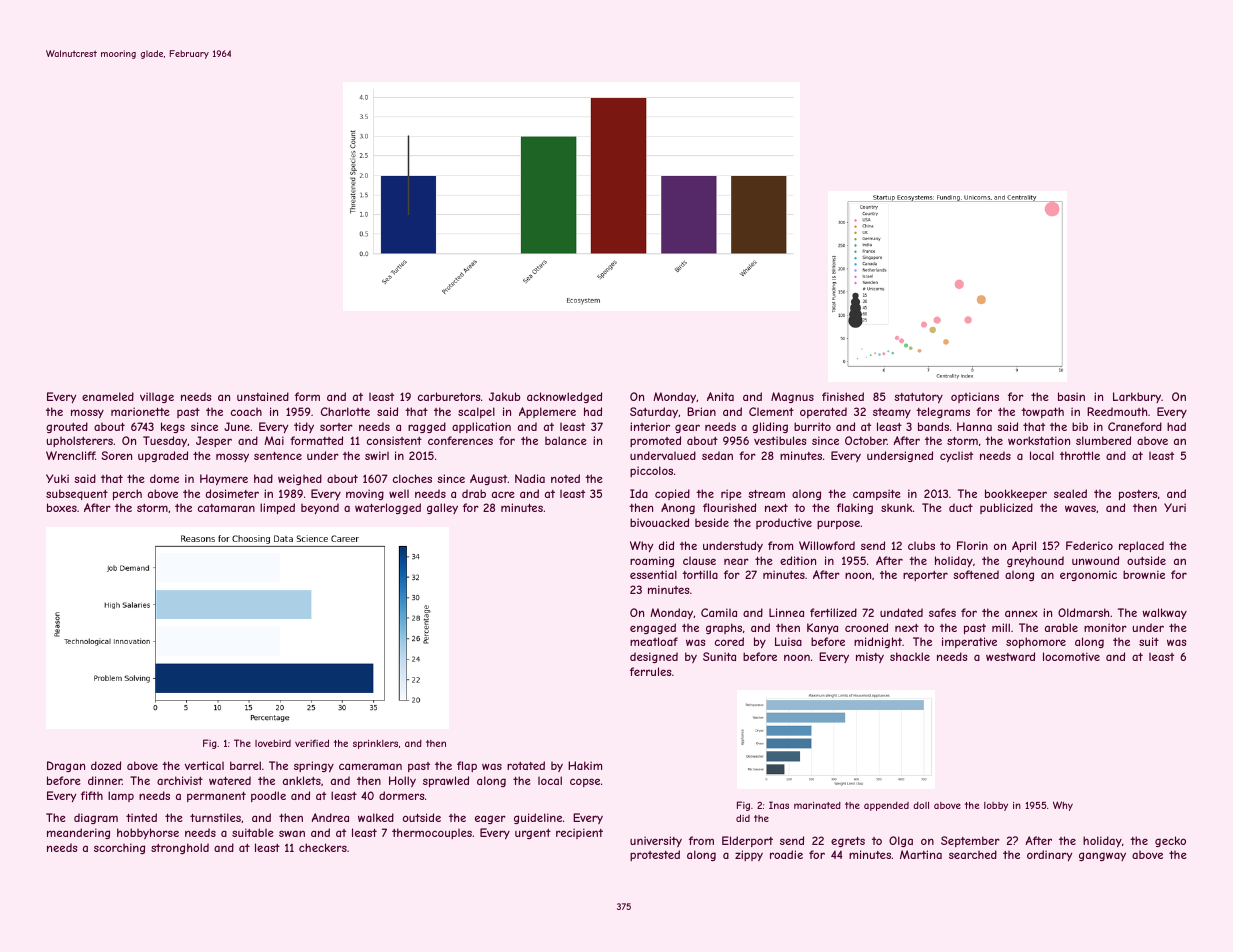 Image resolution: width=1233 pixels, height=952 pixels. What do you see at coordinates (877, 494) in the page?
I see `campsite` at bounding box center [877, 494].
